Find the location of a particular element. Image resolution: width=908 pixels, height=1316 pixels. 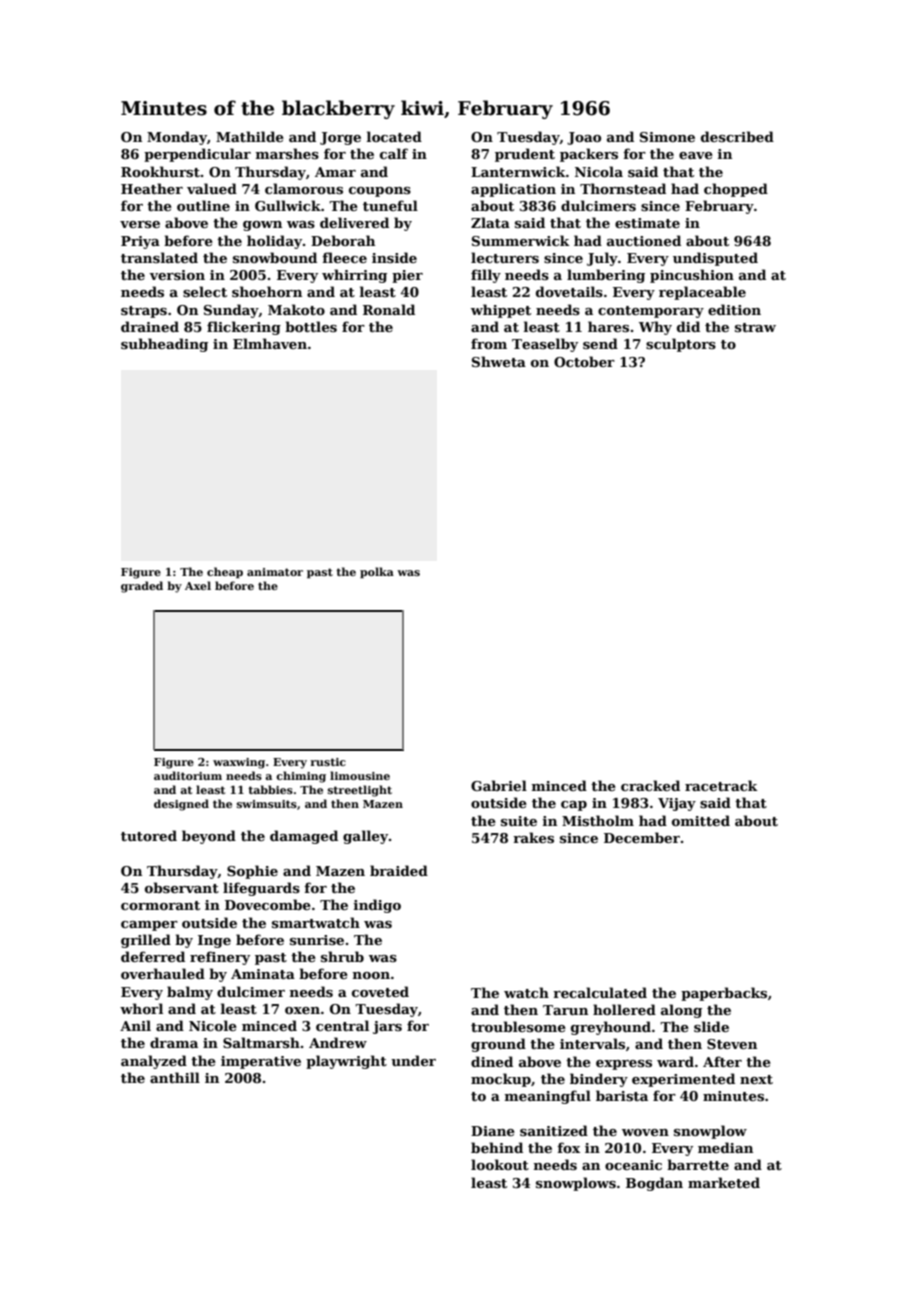

omitted is located at coordinates (701, 820).
